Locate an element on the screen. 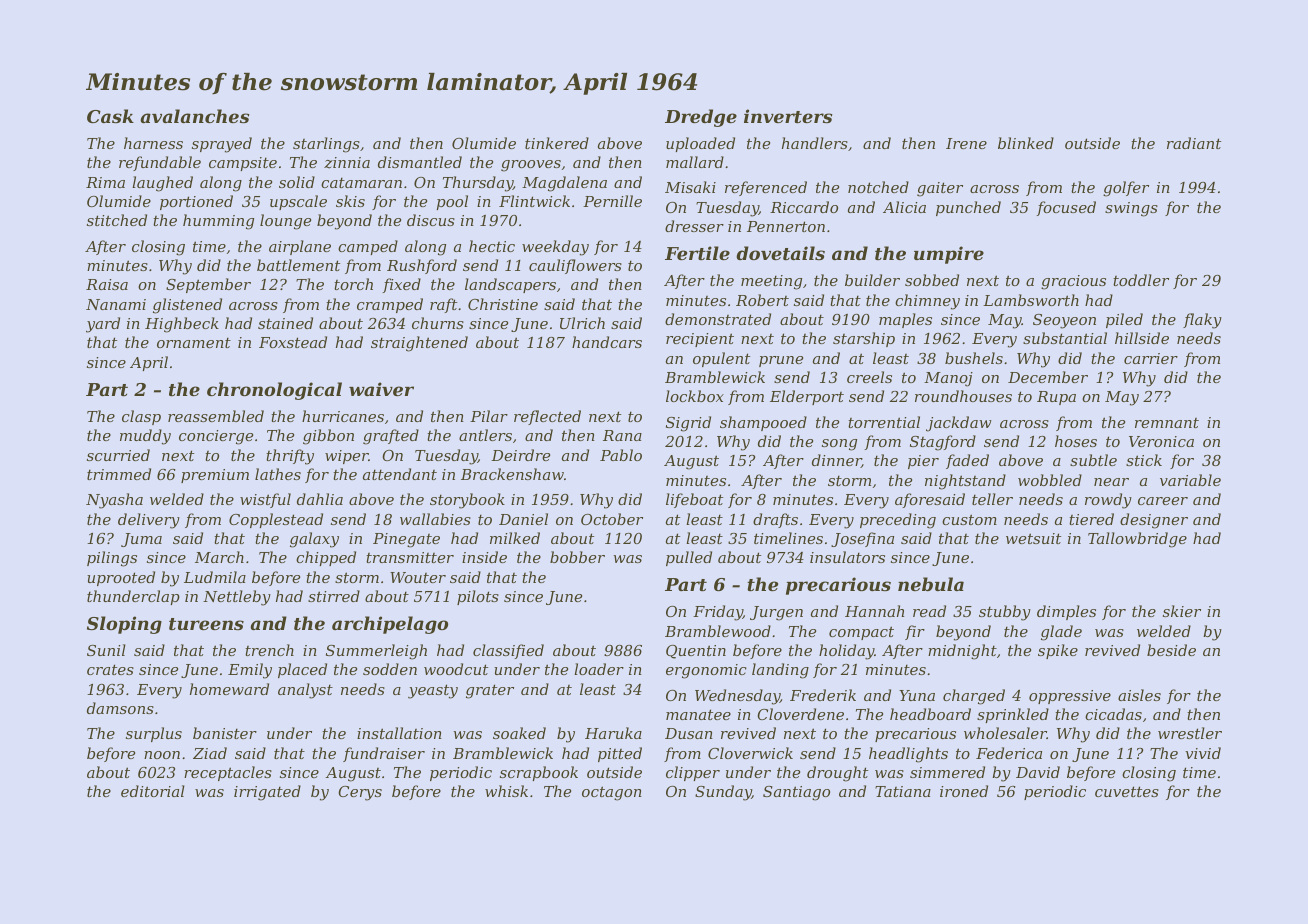  catamaran is located at coordinates (361, 182).
